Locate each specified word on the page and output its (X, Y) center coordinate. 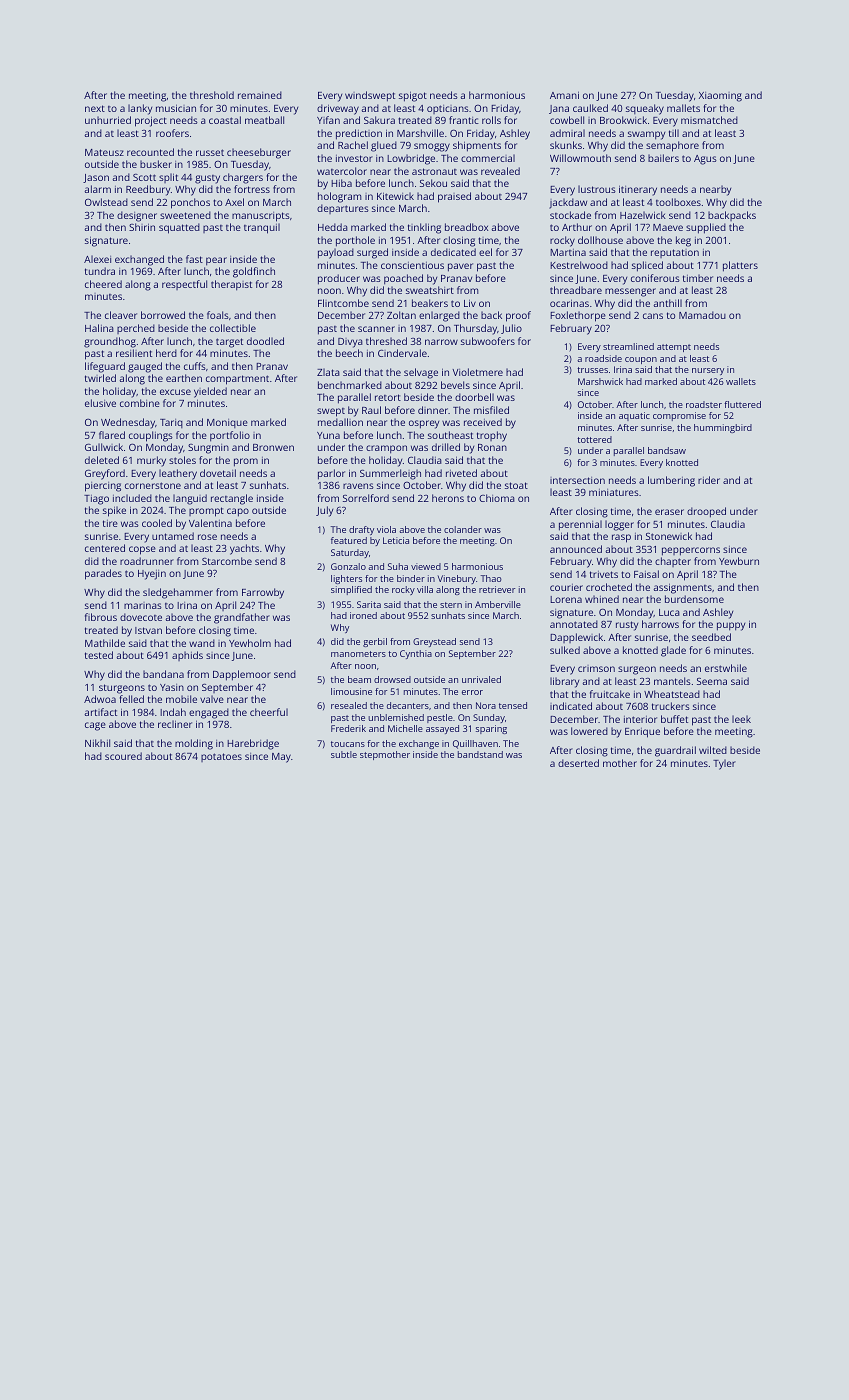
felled (132, 699)
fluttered (742, 404)
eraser (669, 512)
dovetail (218, 473)
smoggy (432, 147)
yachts (244, 549)
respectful (184, 285)
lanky (140, 109)
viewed (426, 566)
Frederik (348, 728)
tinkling (424, 228)
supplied (706, 228)
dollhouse (600, 240)
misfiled (491, 410)
